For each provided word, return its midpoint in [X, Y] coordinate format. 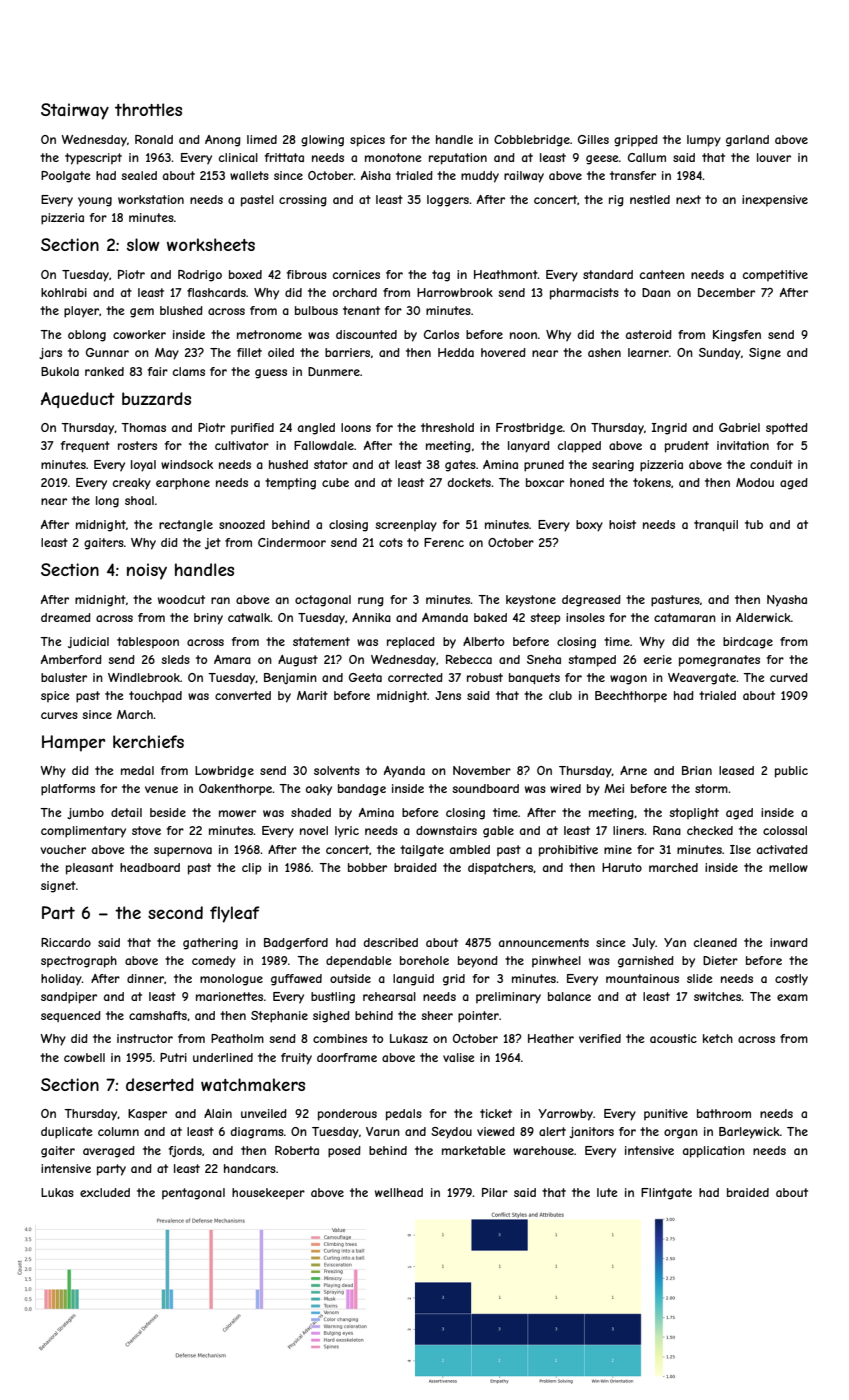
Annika [371, 617]
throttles [148, 109]
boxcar [545, 482]
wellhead [399, 1192]
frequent [85, 446]
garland [747, 141]
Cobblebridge [532, 141]
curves [59, 715]
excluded [105, 1192]
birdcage [748, 643]
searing [613, 466]
